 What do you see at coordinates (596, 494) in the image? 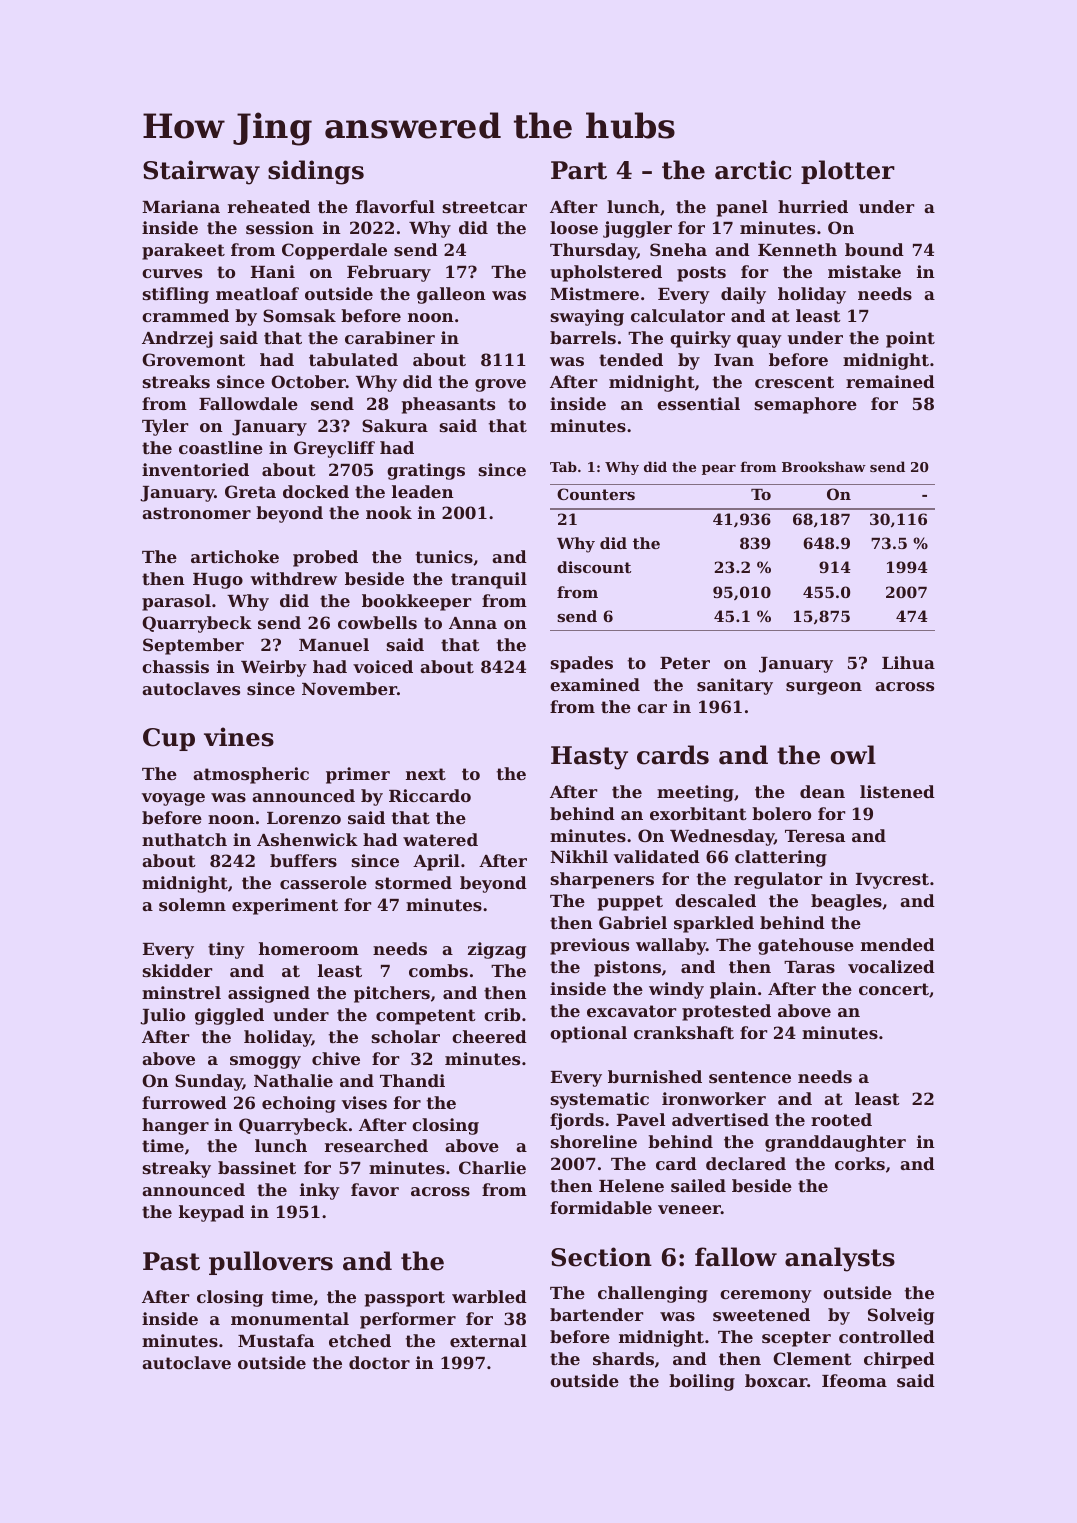
I see `Counters` at bounding box center [596, 494].
